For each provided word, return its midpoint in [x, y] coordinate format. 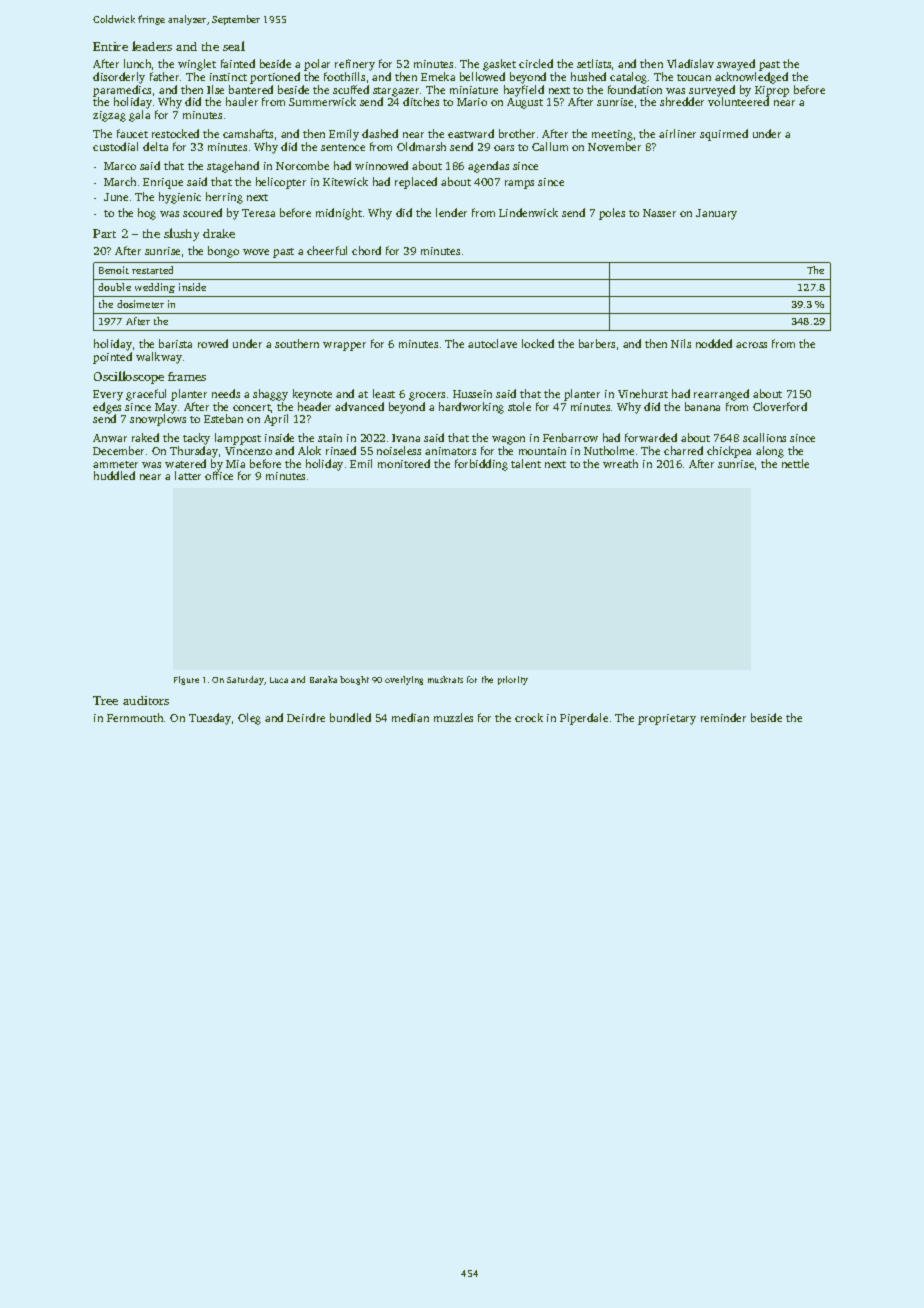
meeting [612, 135]
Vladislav [690, 63]
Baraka [323, 679]
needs [226, 393]
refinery [355, 65]
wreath [620, 463]
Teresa [258, 213]
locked [538, 343]
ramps [519, 184]
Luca [279, 680]
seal [234, 46]
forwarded [651, 437]
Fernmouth [135, 717]
